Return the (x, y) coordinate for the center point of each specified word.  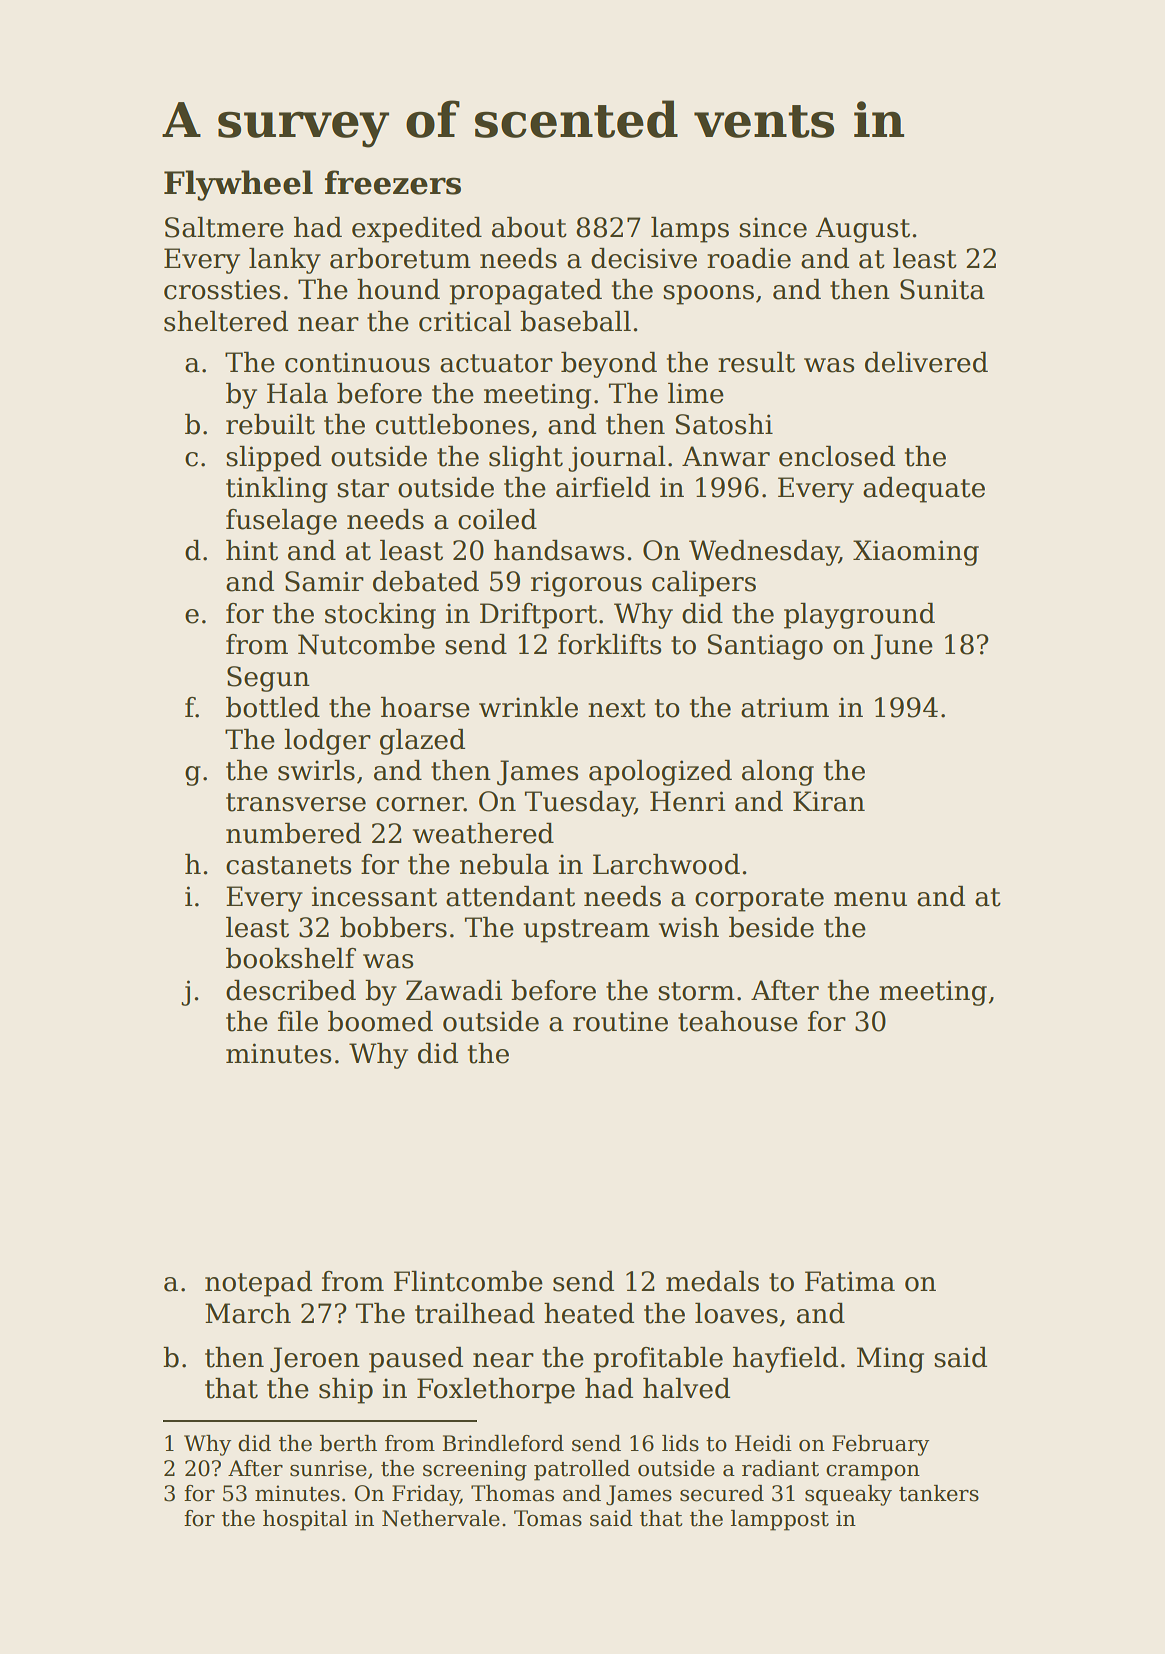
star (363, 488)
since (773, 227)
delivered (926, 362)
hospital (305, 1520)
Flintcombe (468, 1281)
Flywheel (238, 185)
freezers (393, 182)
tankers (939, 1493)
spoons (708, 295)
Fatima (850, 1281)
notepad (258, 1284)
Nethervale (441, 1518)
